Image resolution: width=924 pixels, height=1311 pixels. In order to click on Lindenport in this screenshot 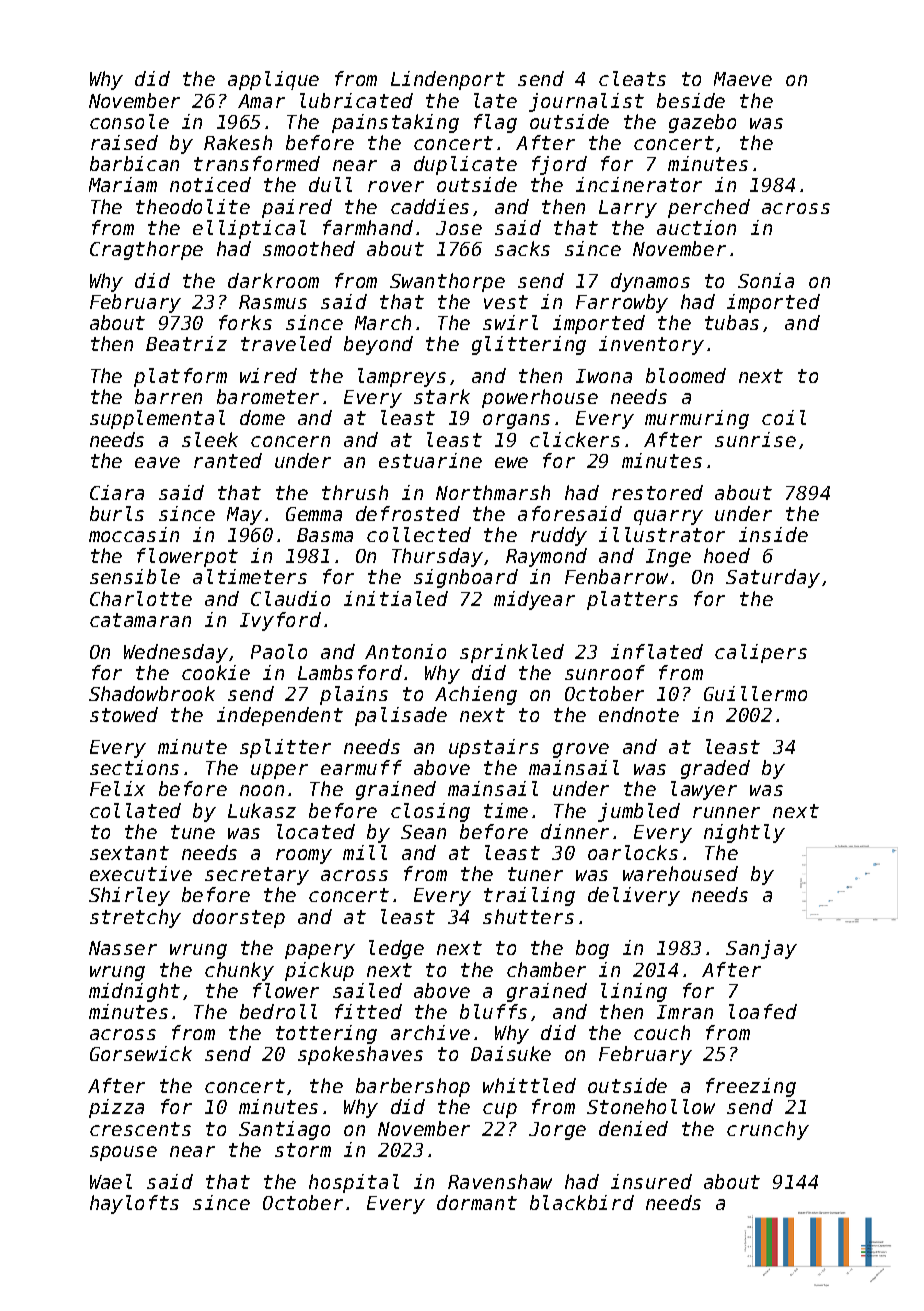, I will do `click(448, 80)`.
